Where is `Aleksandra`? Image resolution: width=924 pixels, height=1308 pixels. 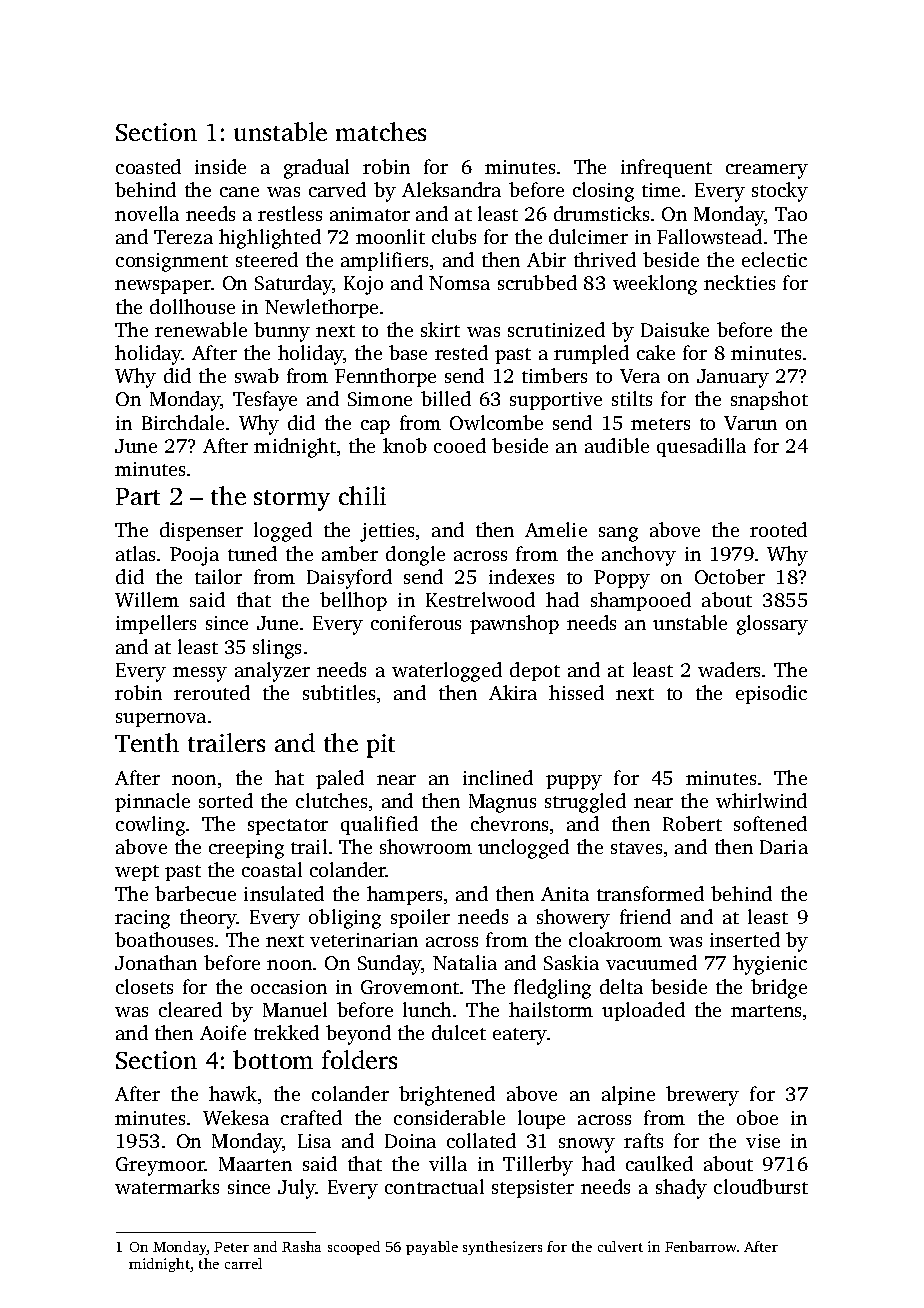
Aleksandra is located at coordinates (451, 189).
